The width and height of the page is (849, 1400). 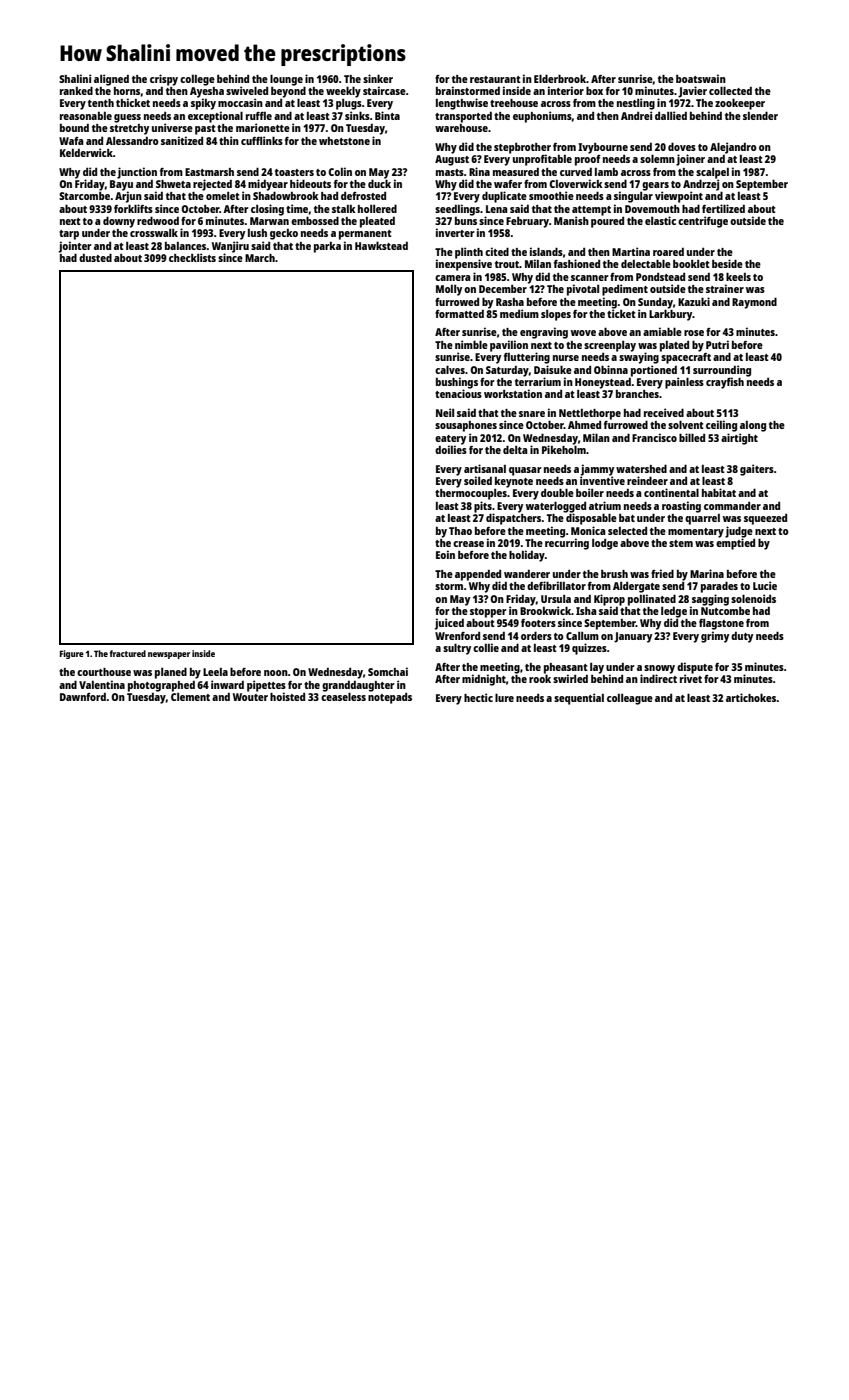 What do you see at coordinates (121, 185) in the page?
I see `Bayu` at bounding box center [121, 185].
